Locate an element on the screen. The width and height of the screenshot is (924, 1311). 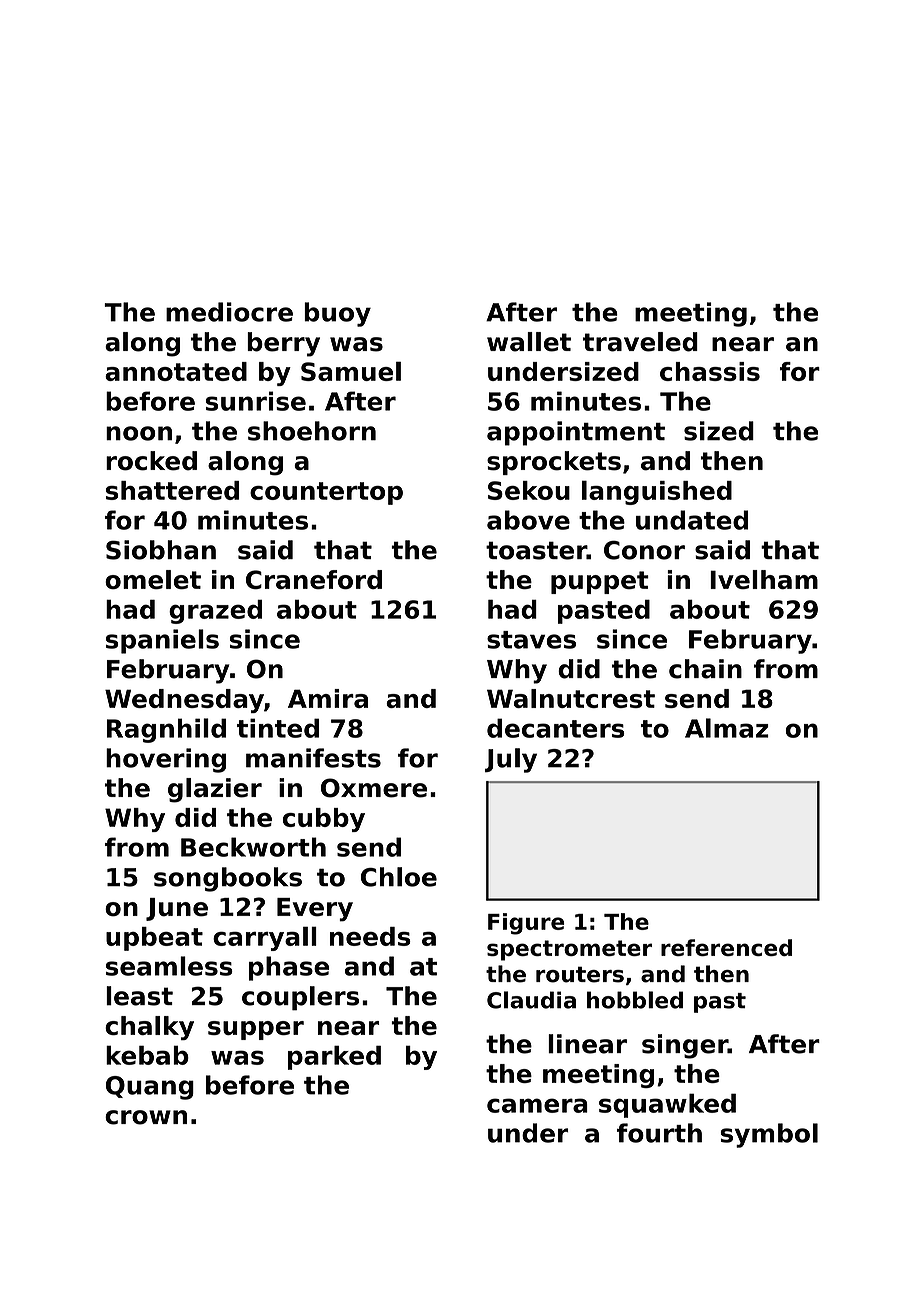
camera is located at coordinates (537, 1105).
